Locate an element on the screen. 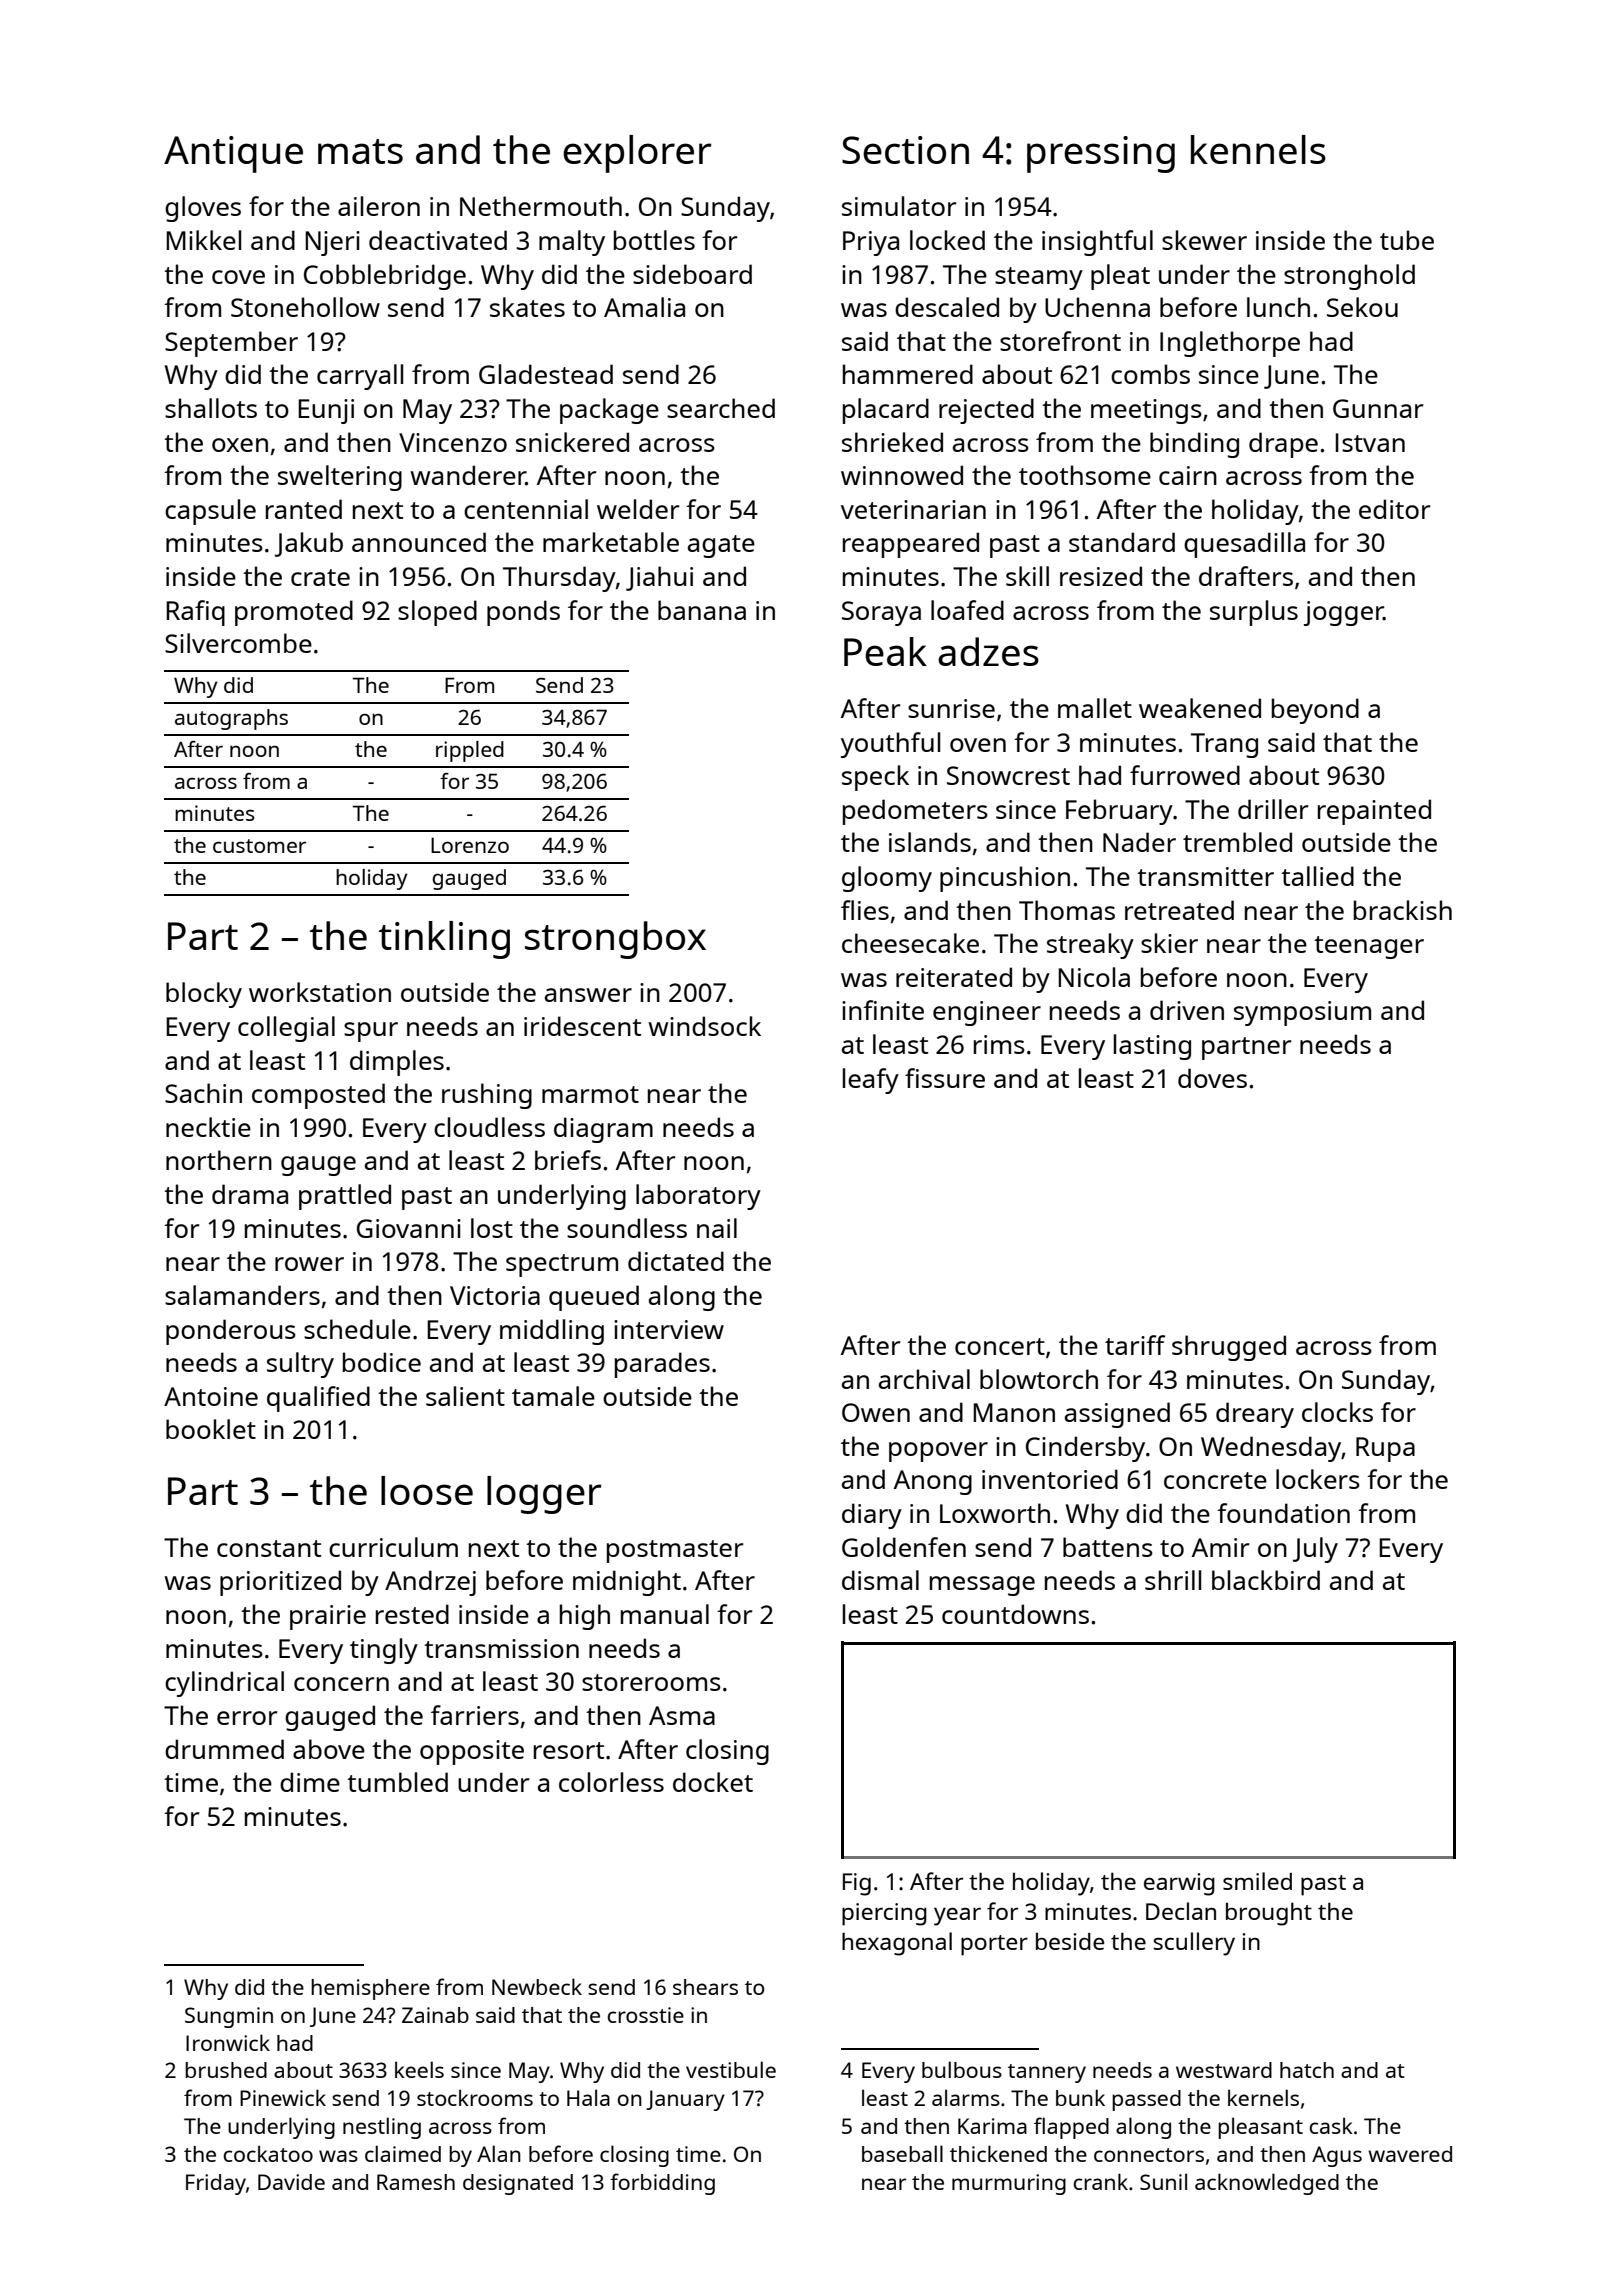  Rupa is located at coordinates (1385, 1449).
